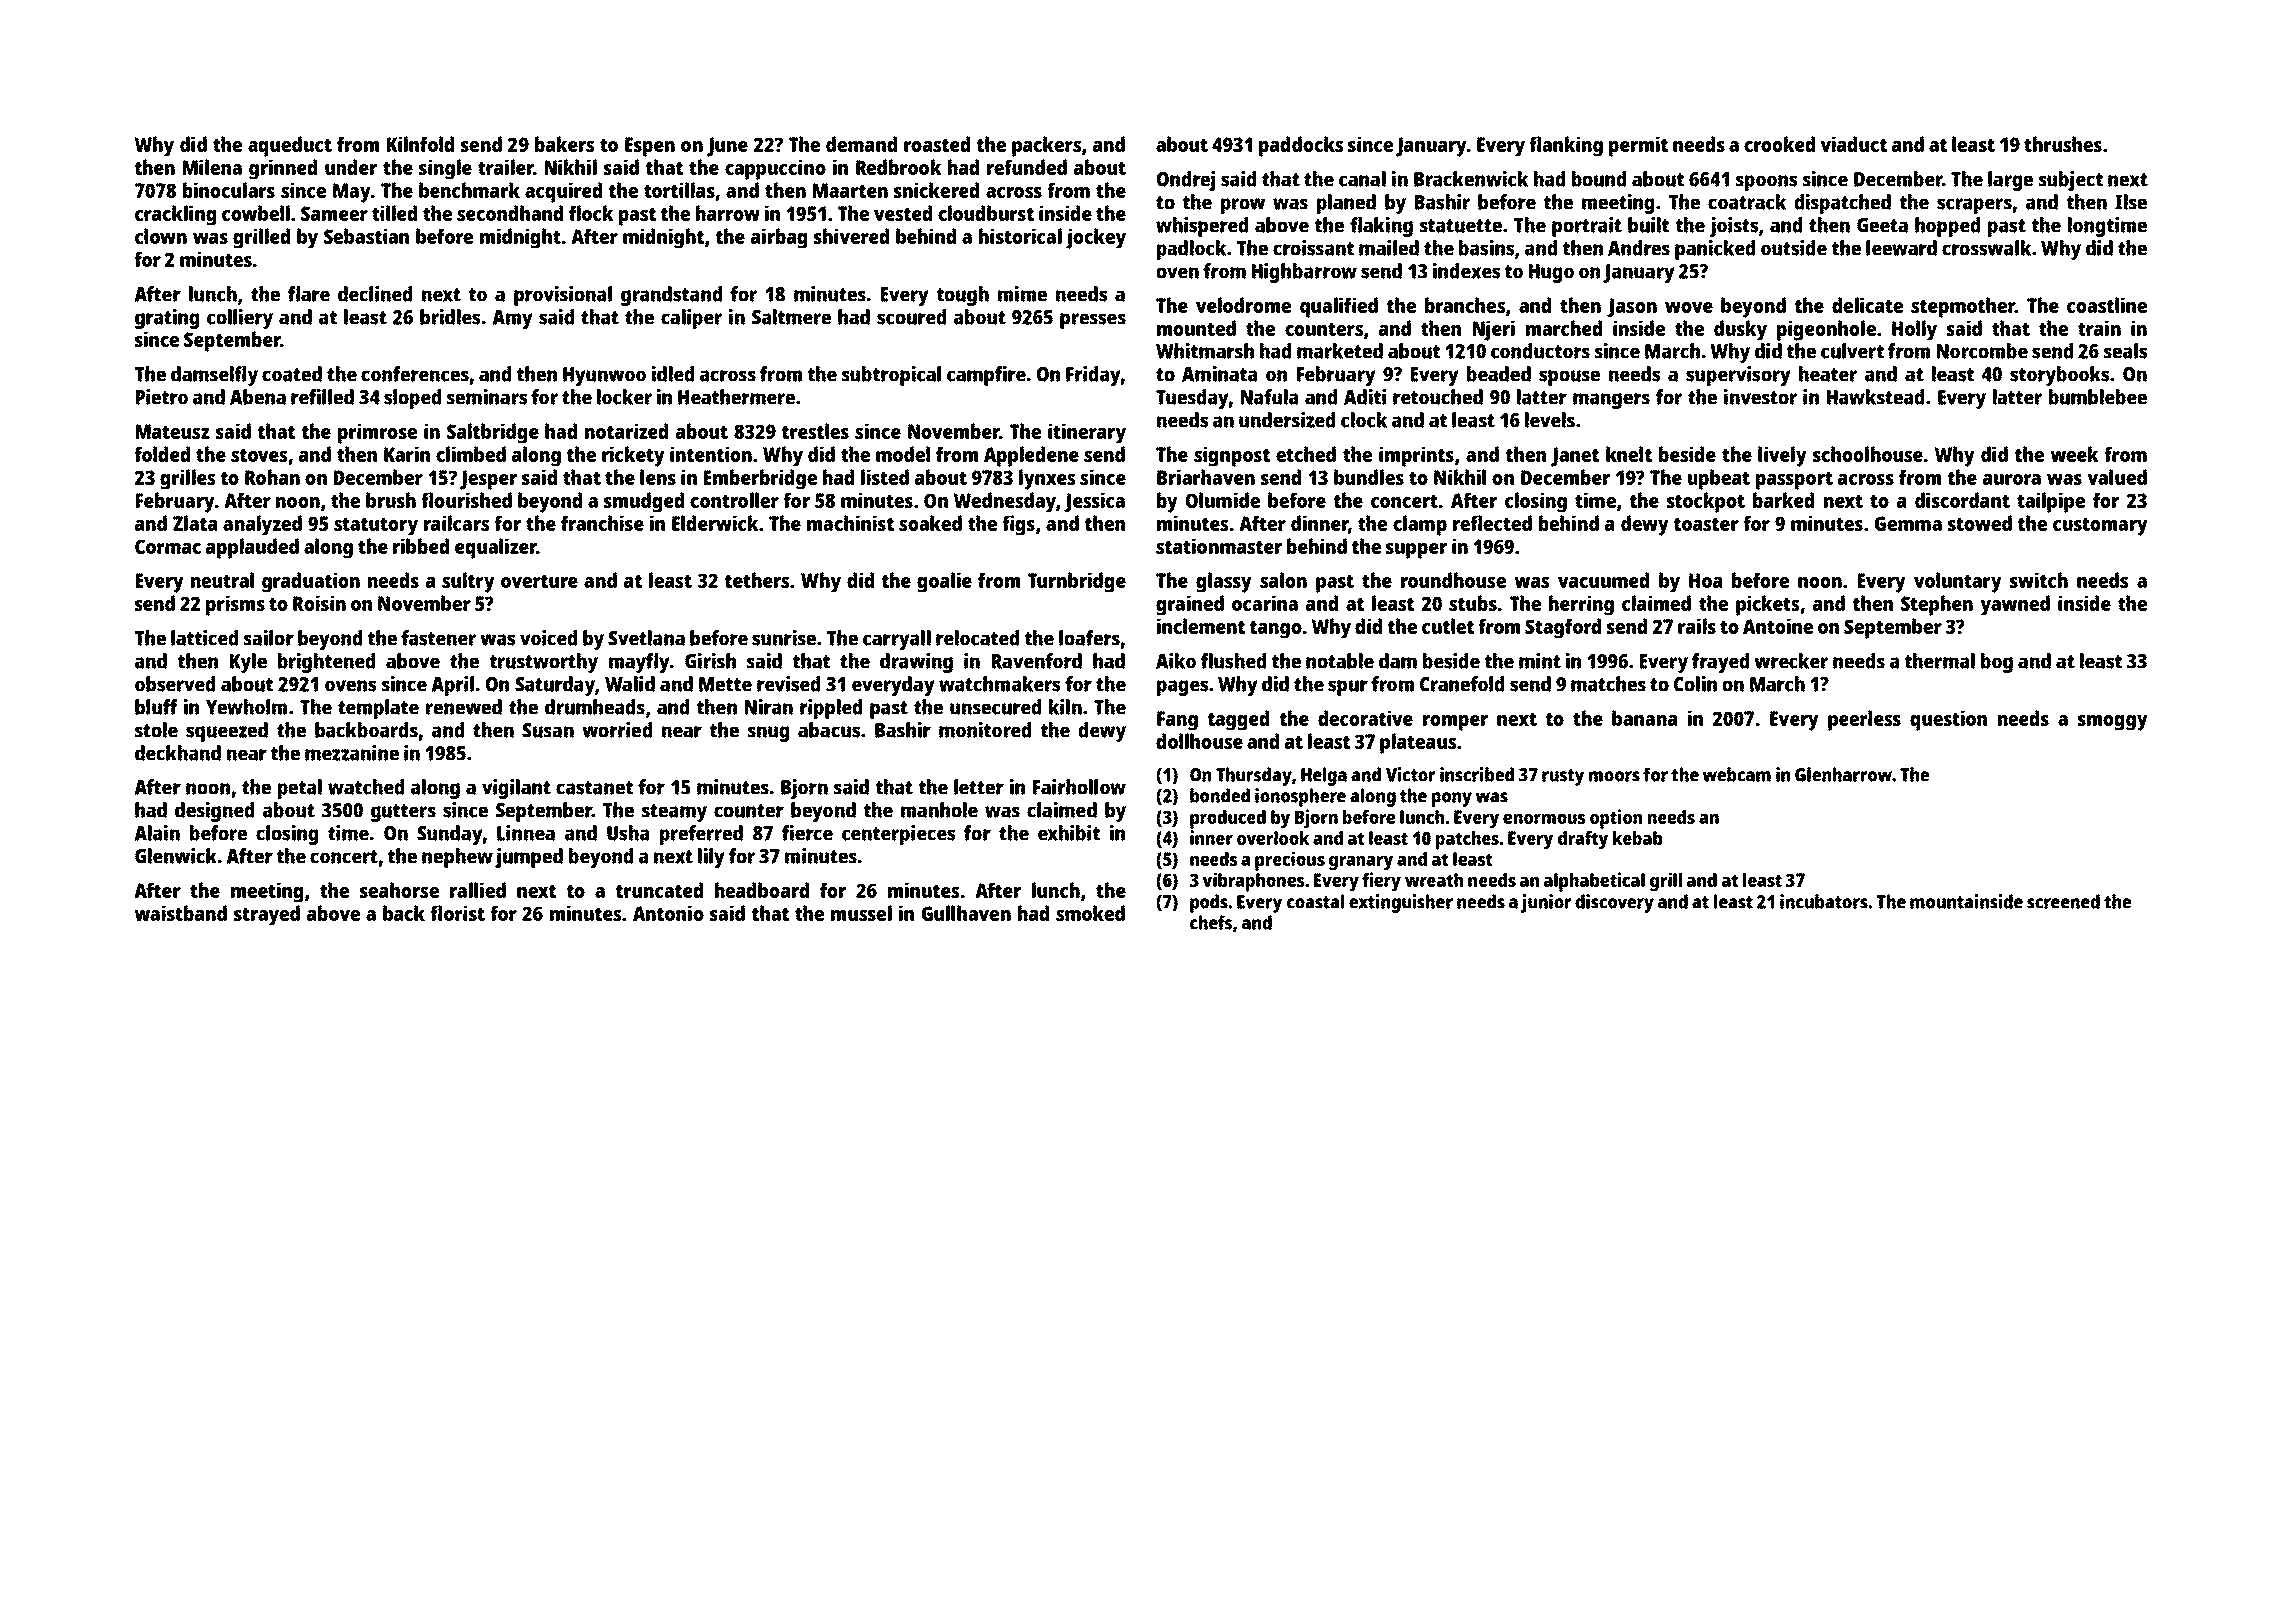 The height and width of the image is (1614, 2282). What do you see at coordinates (986, 376) in the image?
I see `campfire` at bounding box center [986, 376].
